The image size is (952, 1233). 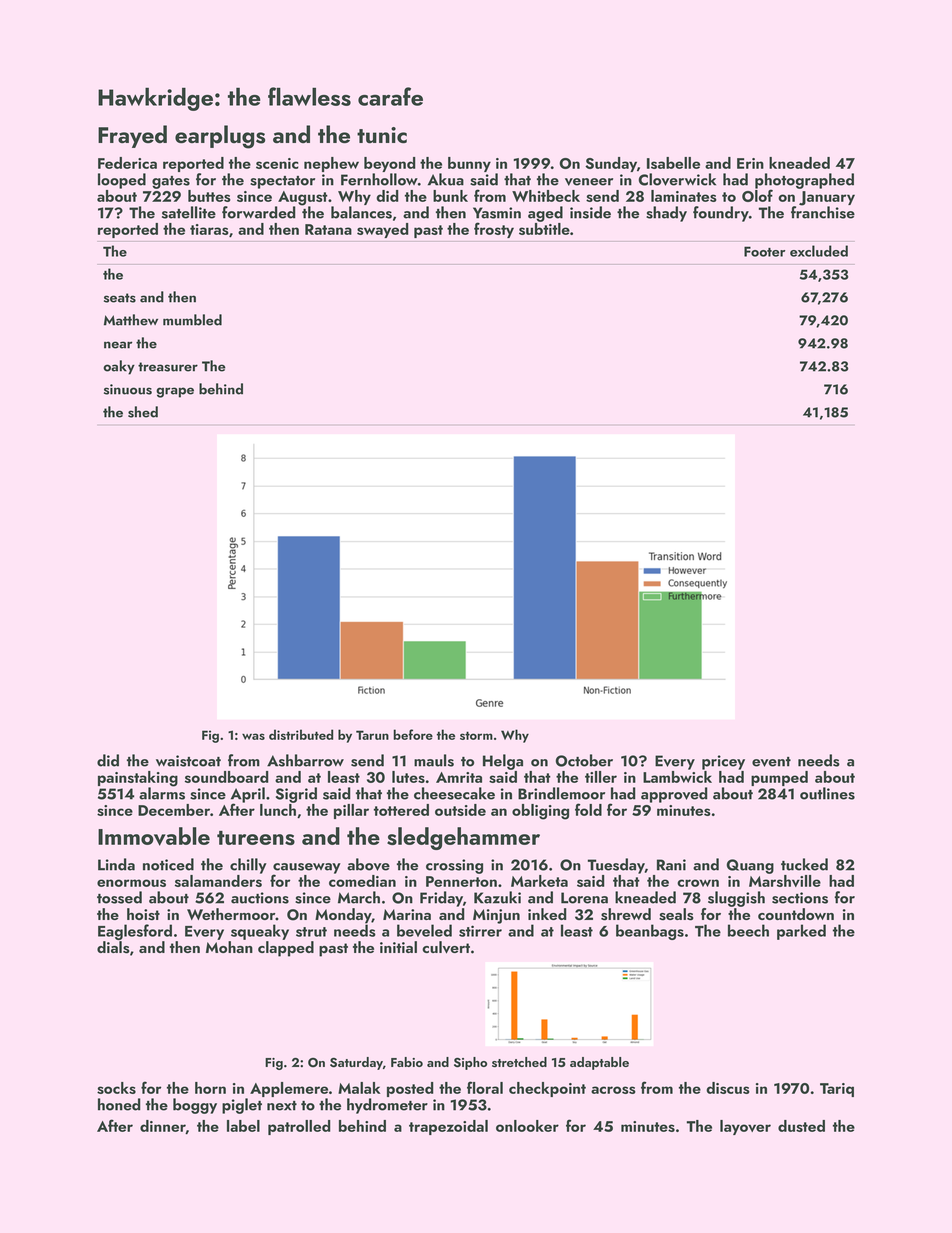 I want to click on pricey, so click(x=723, y=762).
